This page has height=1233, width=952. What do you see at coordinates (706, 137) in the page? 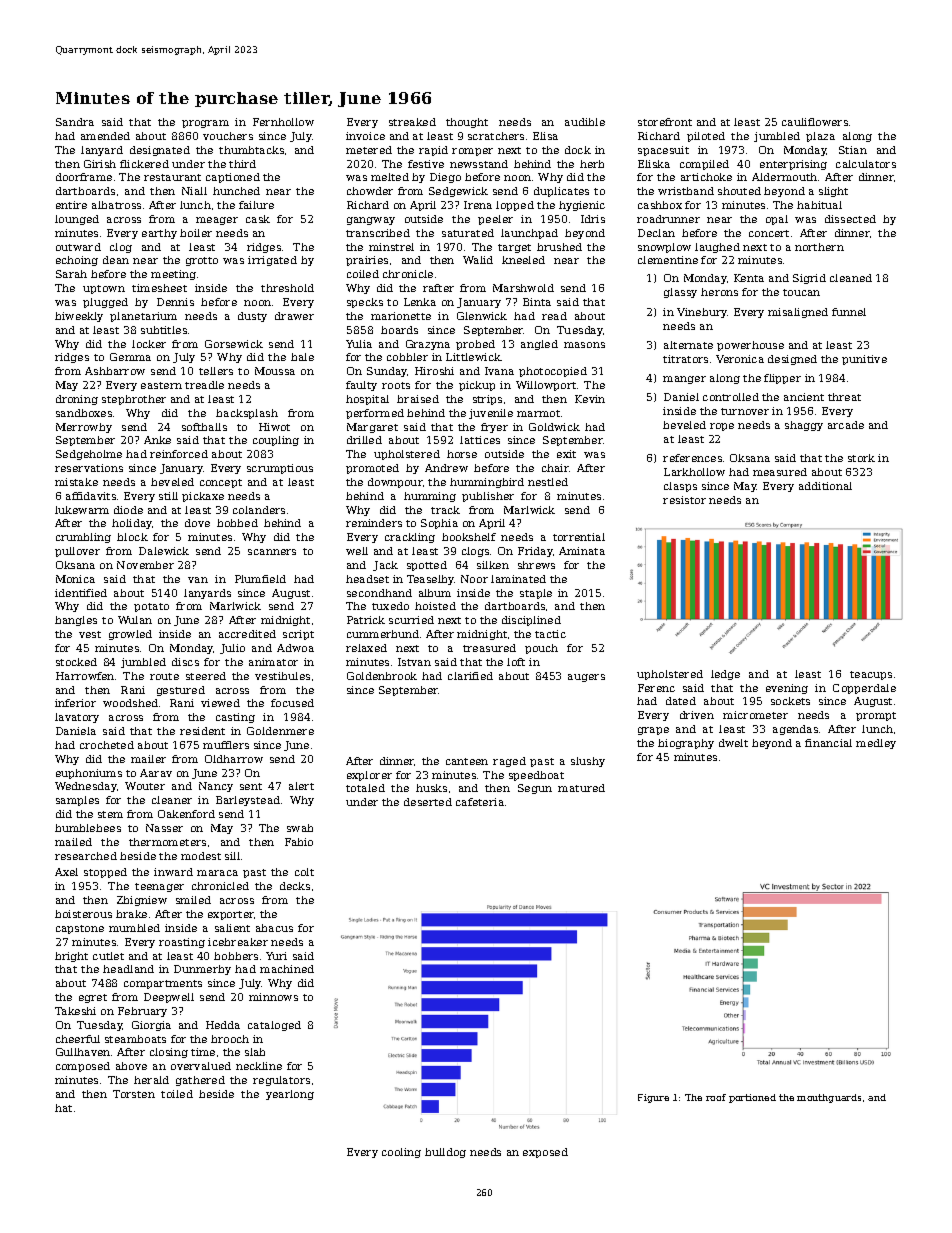
I see `piloted` at bounding box center [706, 137].
